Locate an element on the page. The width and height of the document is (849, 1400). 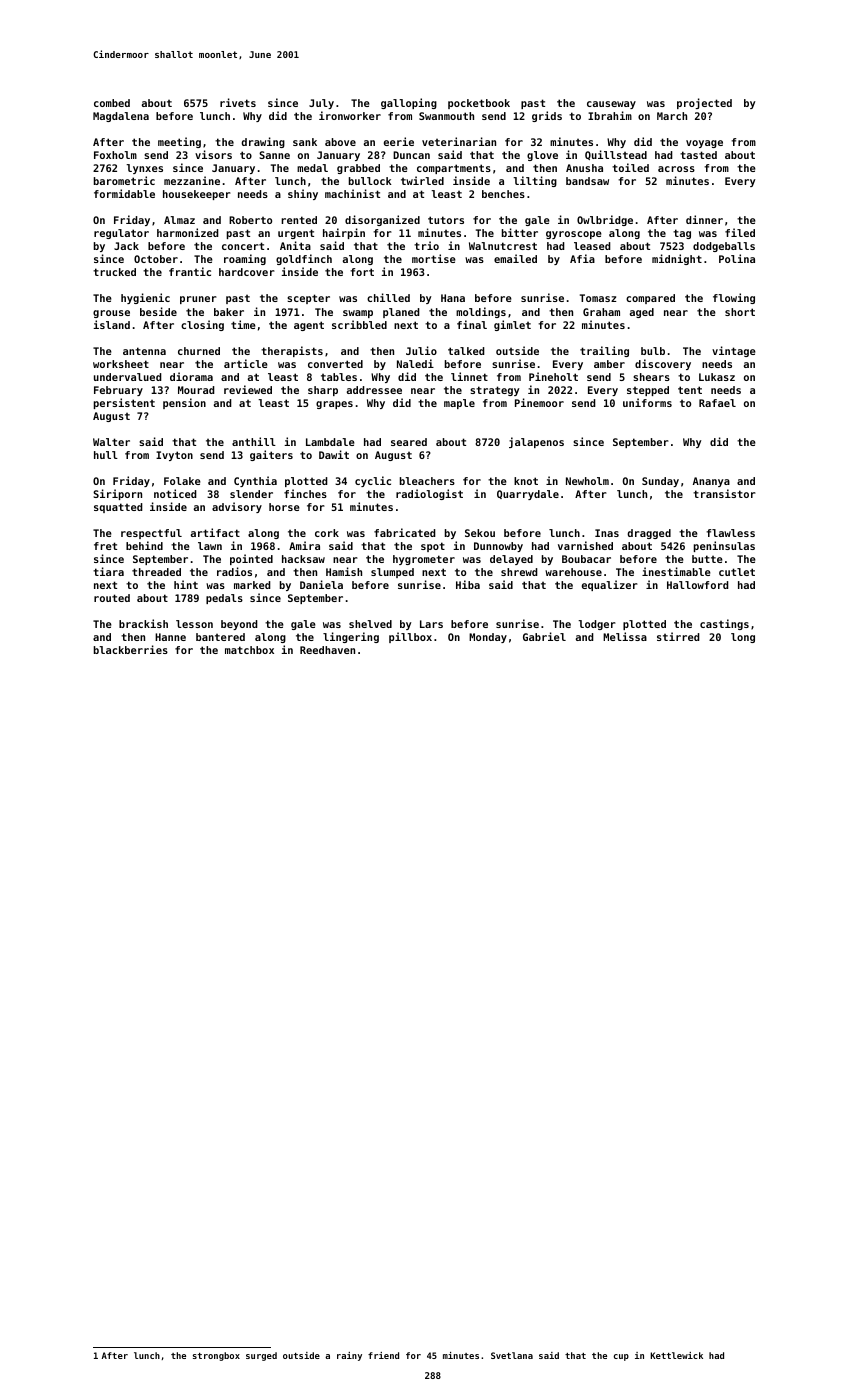
rivets is located at coordinates (238, 102).
